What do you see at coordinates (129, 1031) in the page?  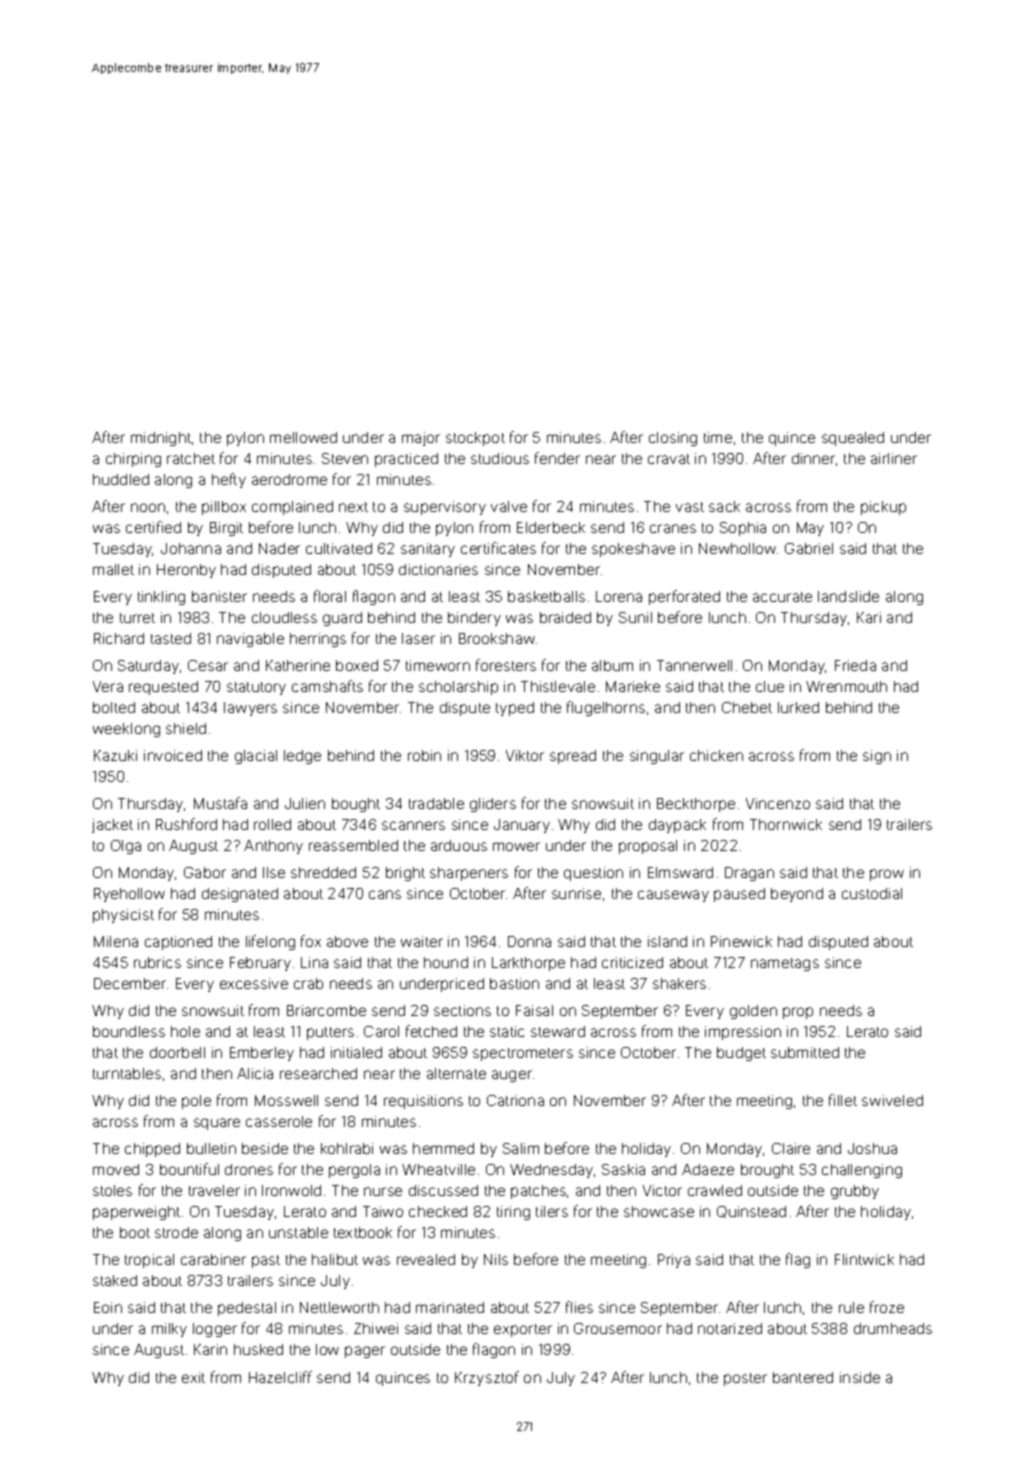 I see `boundless` at bounding box center [129, 1031].
